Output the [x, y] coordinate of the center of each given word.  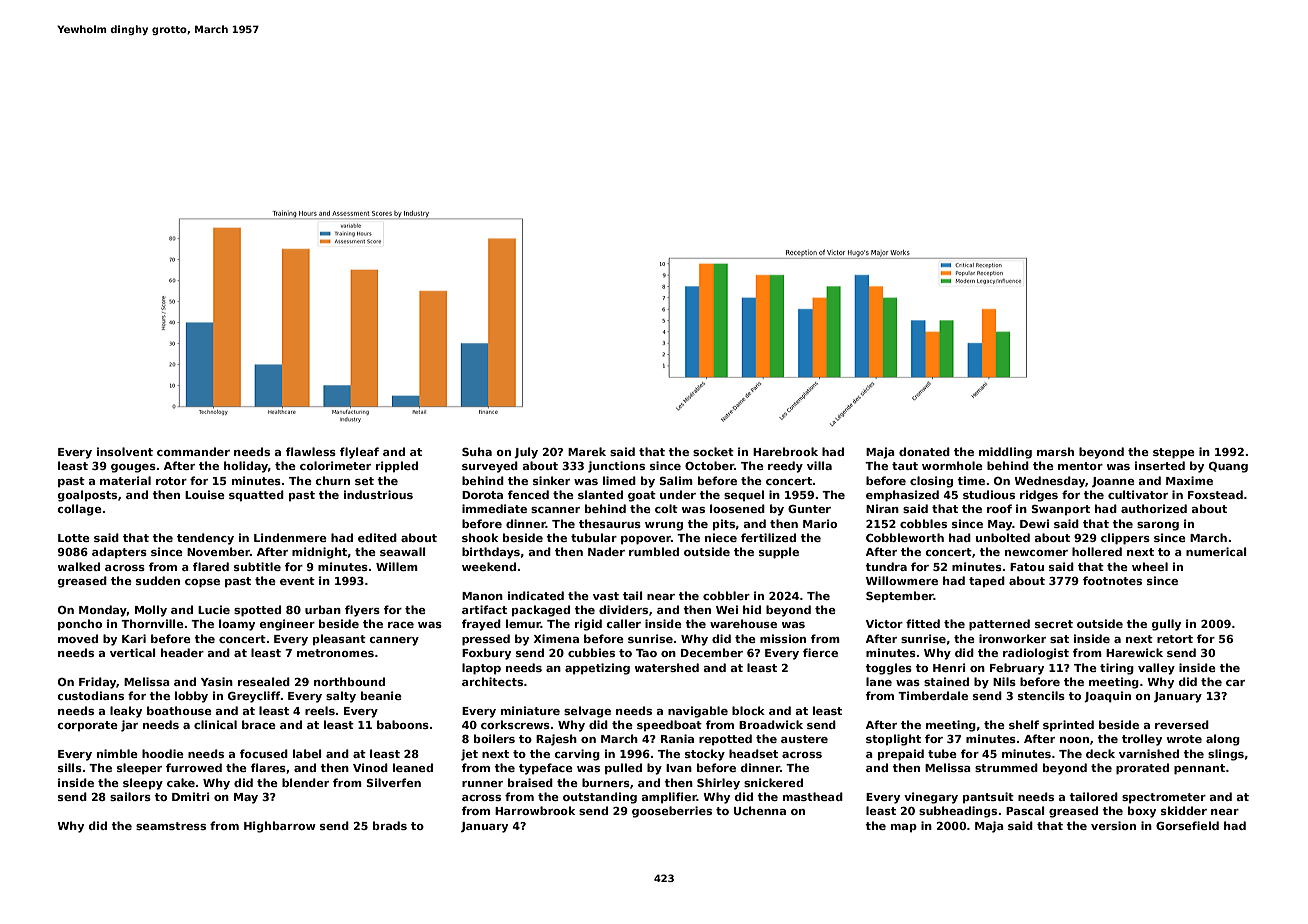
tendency [205, 539]
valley [1156, 669]
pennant [1199, 769]
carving [577, 755]
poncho [80, 625]
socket [713, 451]
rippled [397, 467]
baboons [403, 724]
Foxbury [486, 654]
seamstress [171, 826]
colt [666, 508]
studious [989, 494]
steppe [1174, 453]
